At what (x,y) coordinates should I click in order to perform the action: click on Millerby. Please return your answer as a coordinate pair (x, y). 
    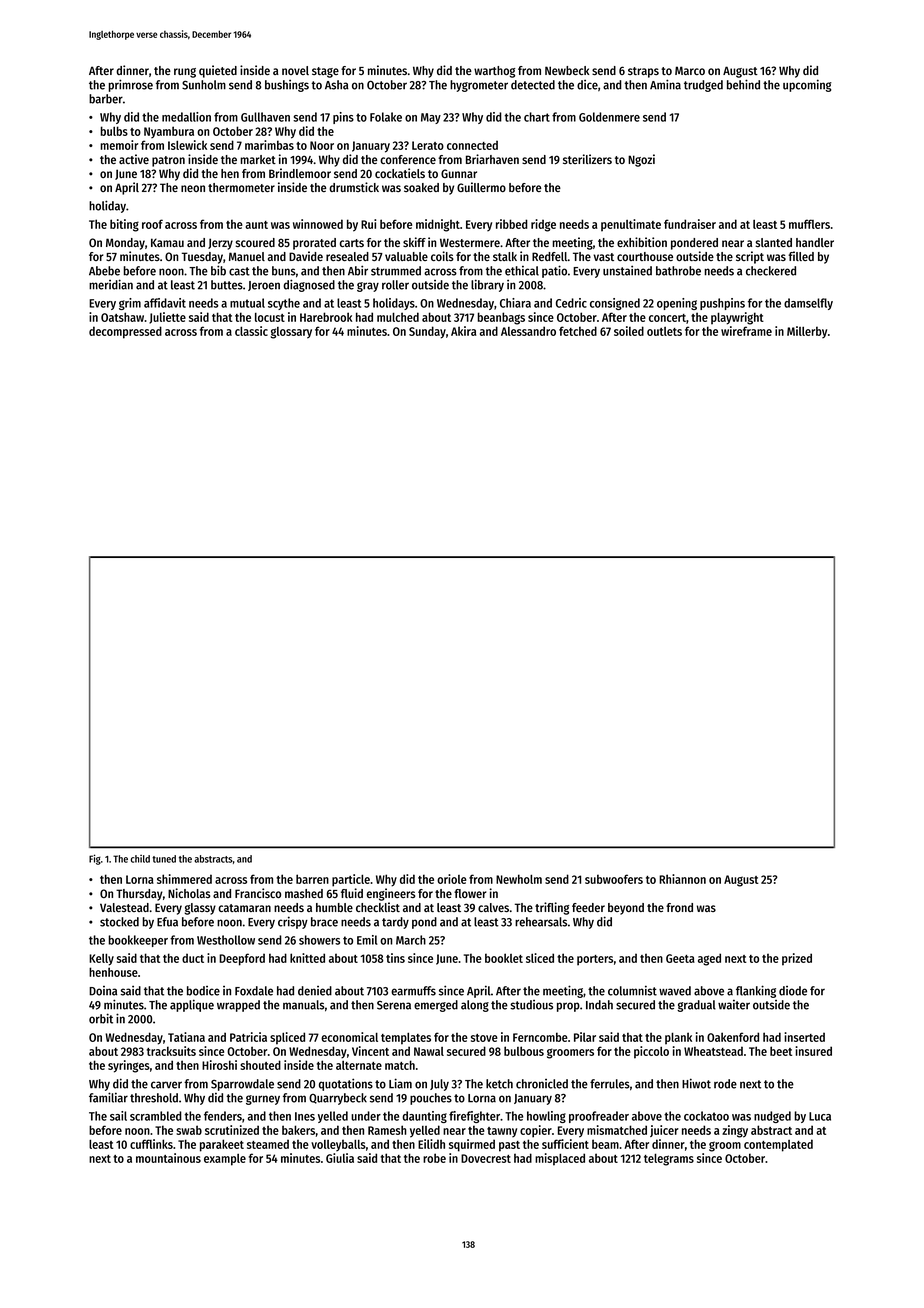
    Looking at the image, I should click on (807, 332).
